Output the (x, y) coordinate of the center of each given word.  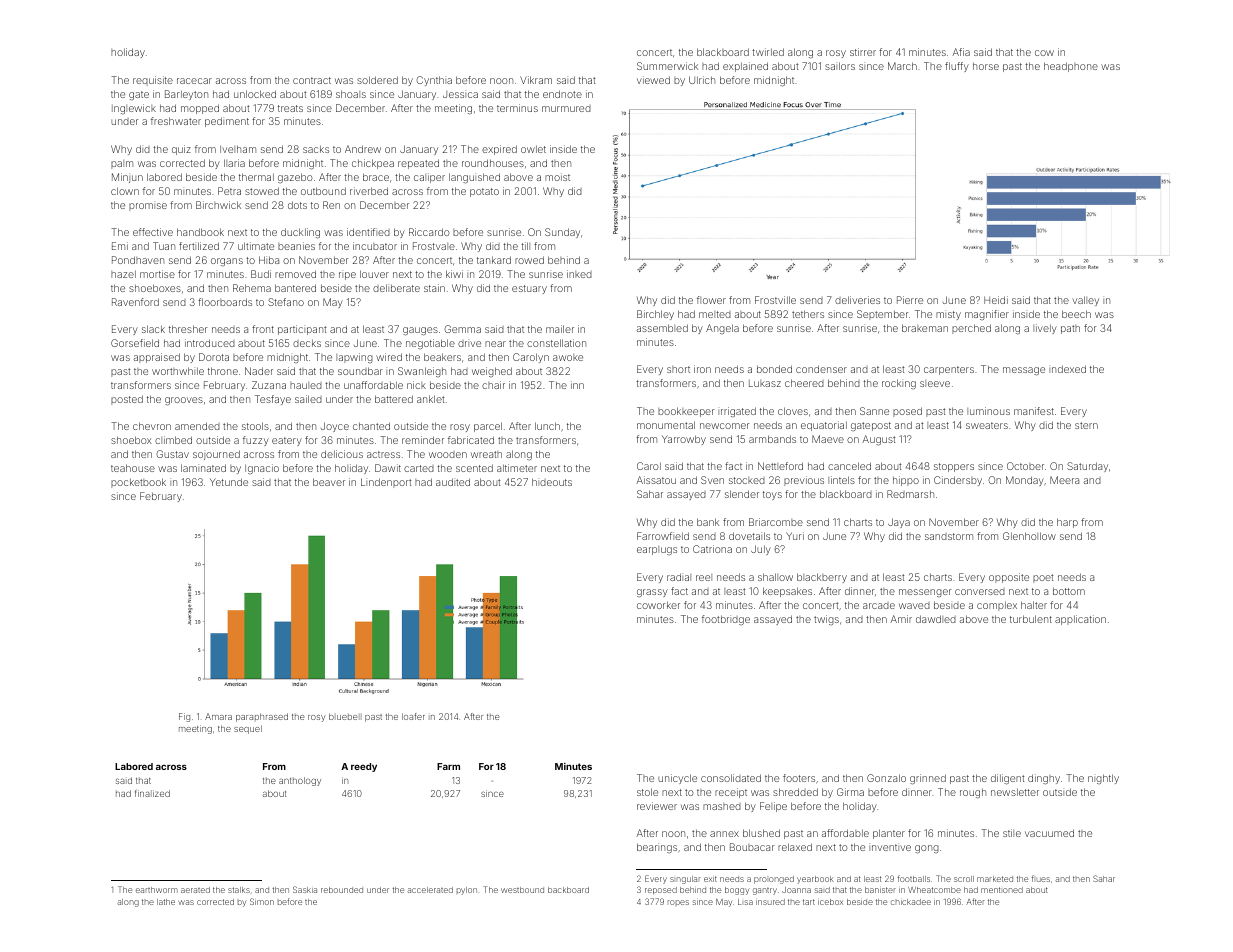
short (678, 369)
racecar (194, 81)
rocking (899, 384)
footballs (914, 878)
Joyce (335, 427)
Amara (218, 716)
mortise (157, 274)
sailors (840, 66)
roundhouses (493, 163)
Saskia (305, 889)
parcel (488, 427)
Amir (901, 619)
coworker (658, 605)
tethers (808, 314)
